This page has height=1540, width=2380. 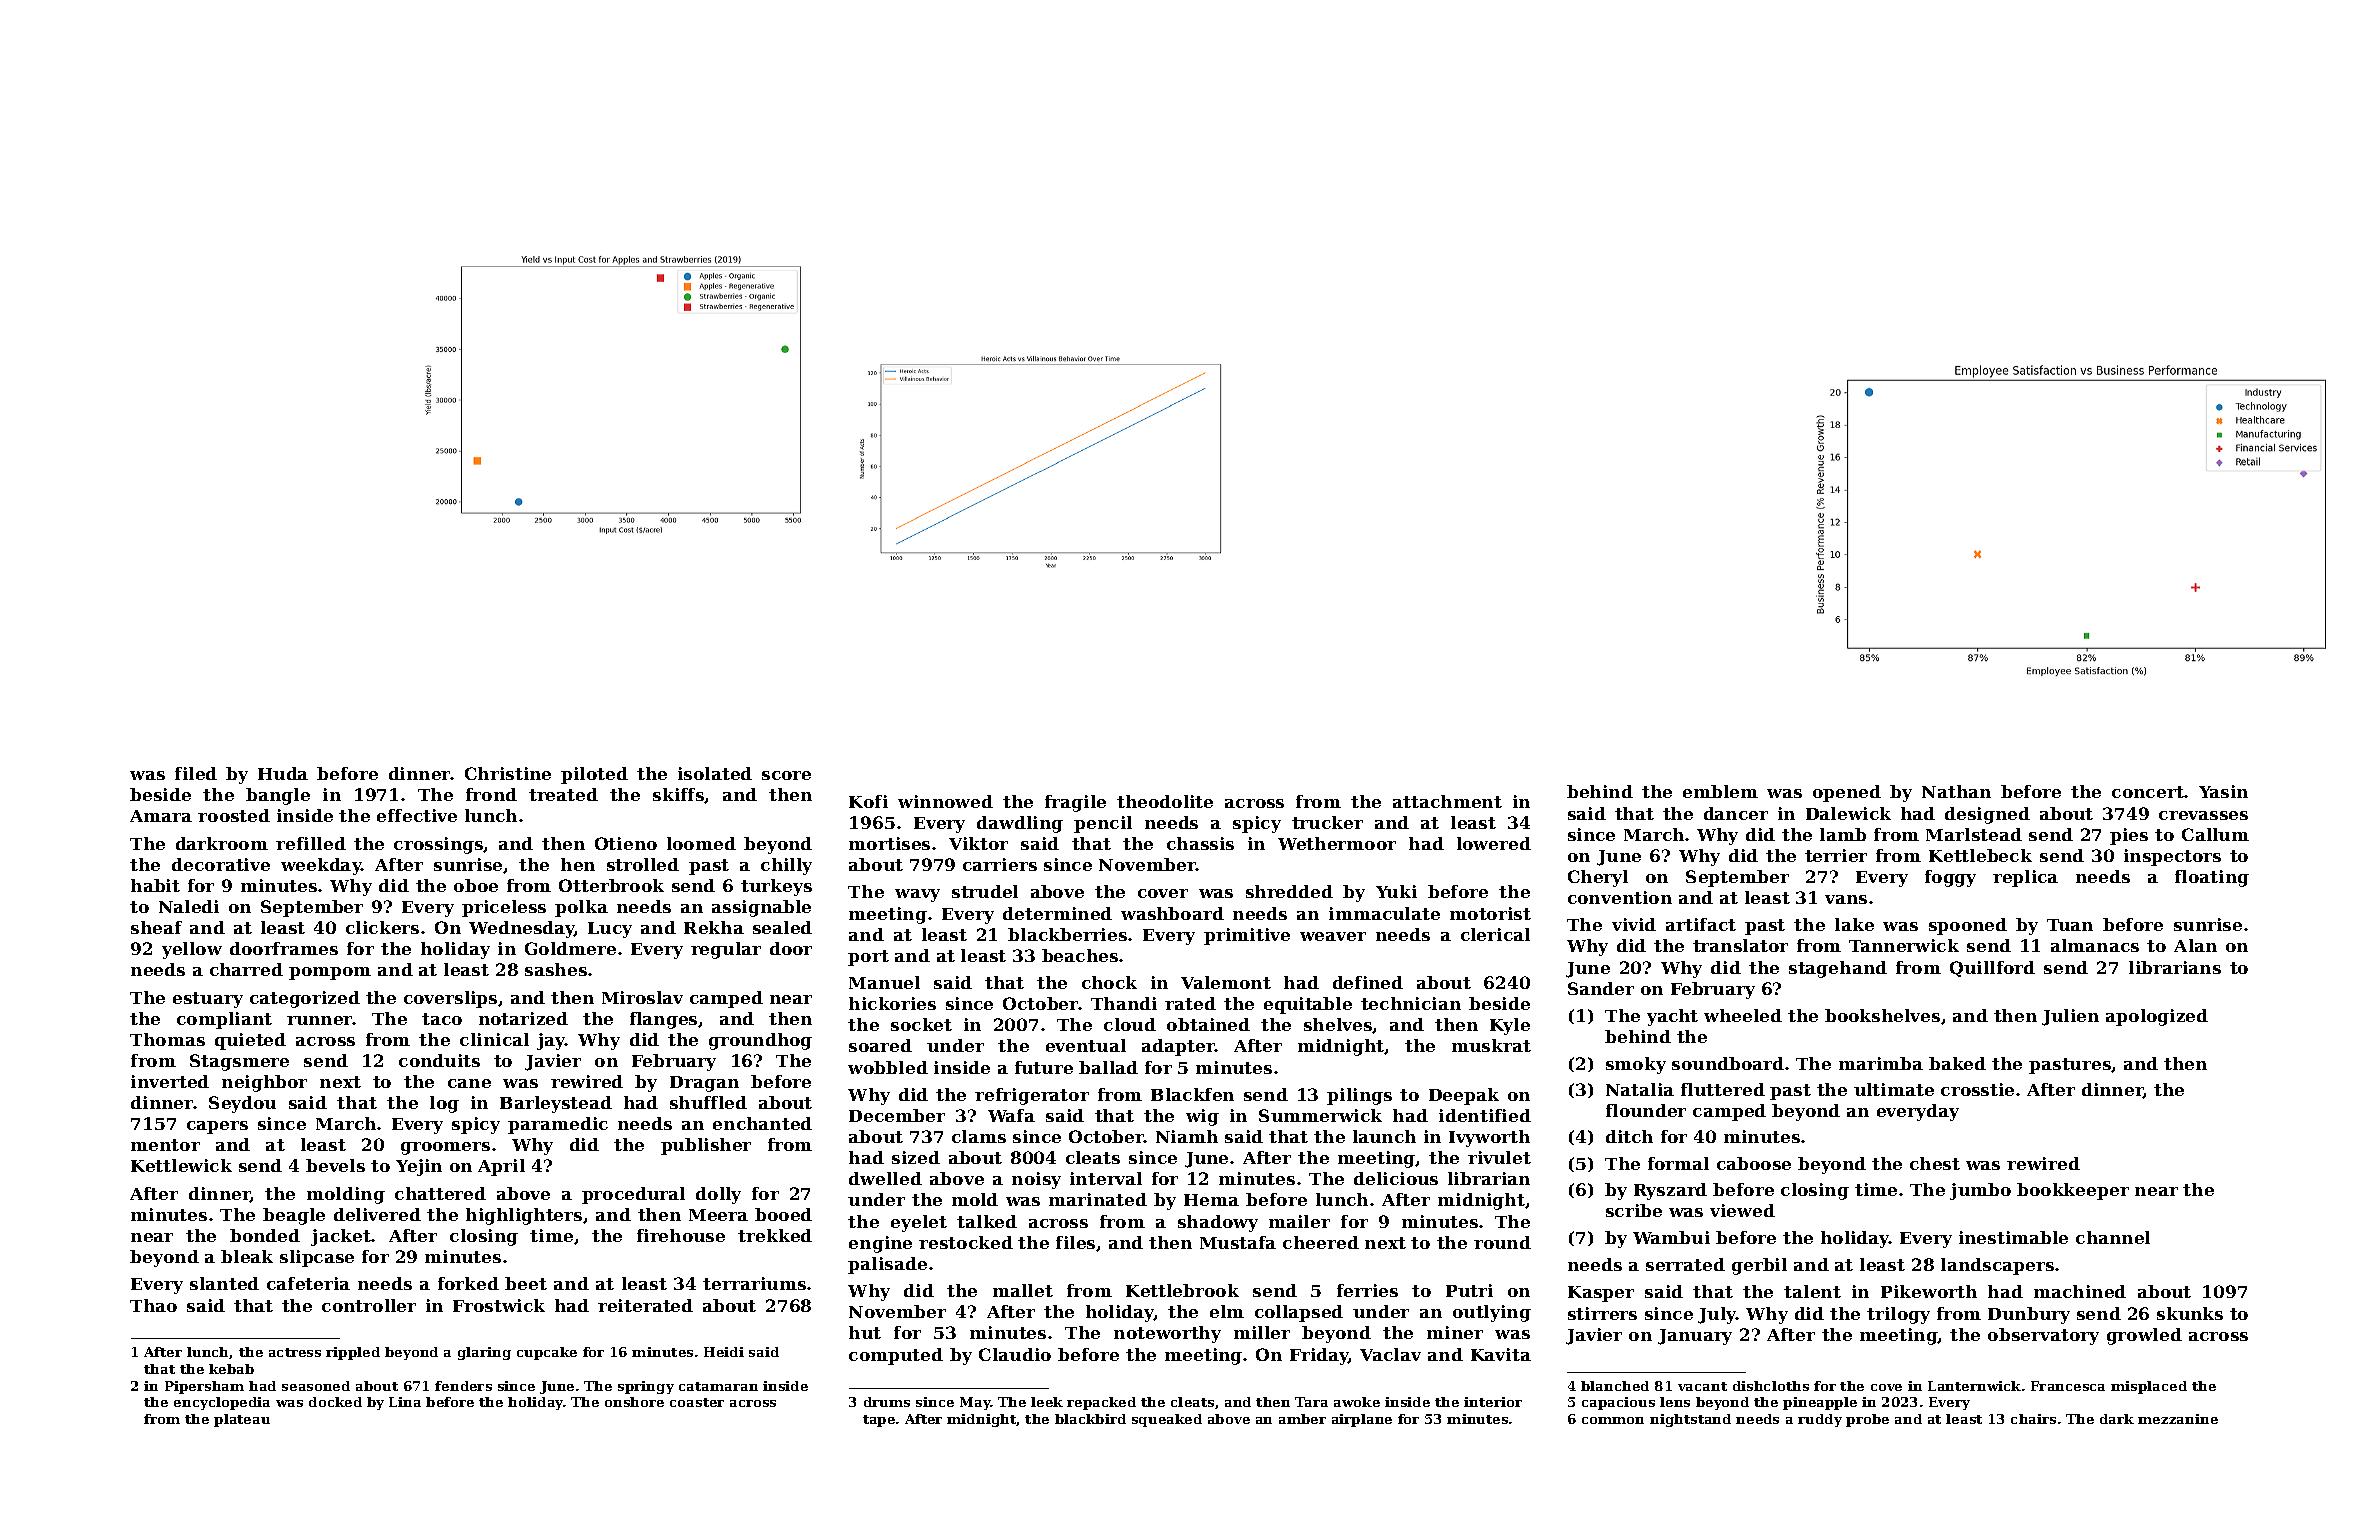 What do you see at coordinates (1057, 913) in the page?
I see `determined` at bounding box center [1057, 913].
